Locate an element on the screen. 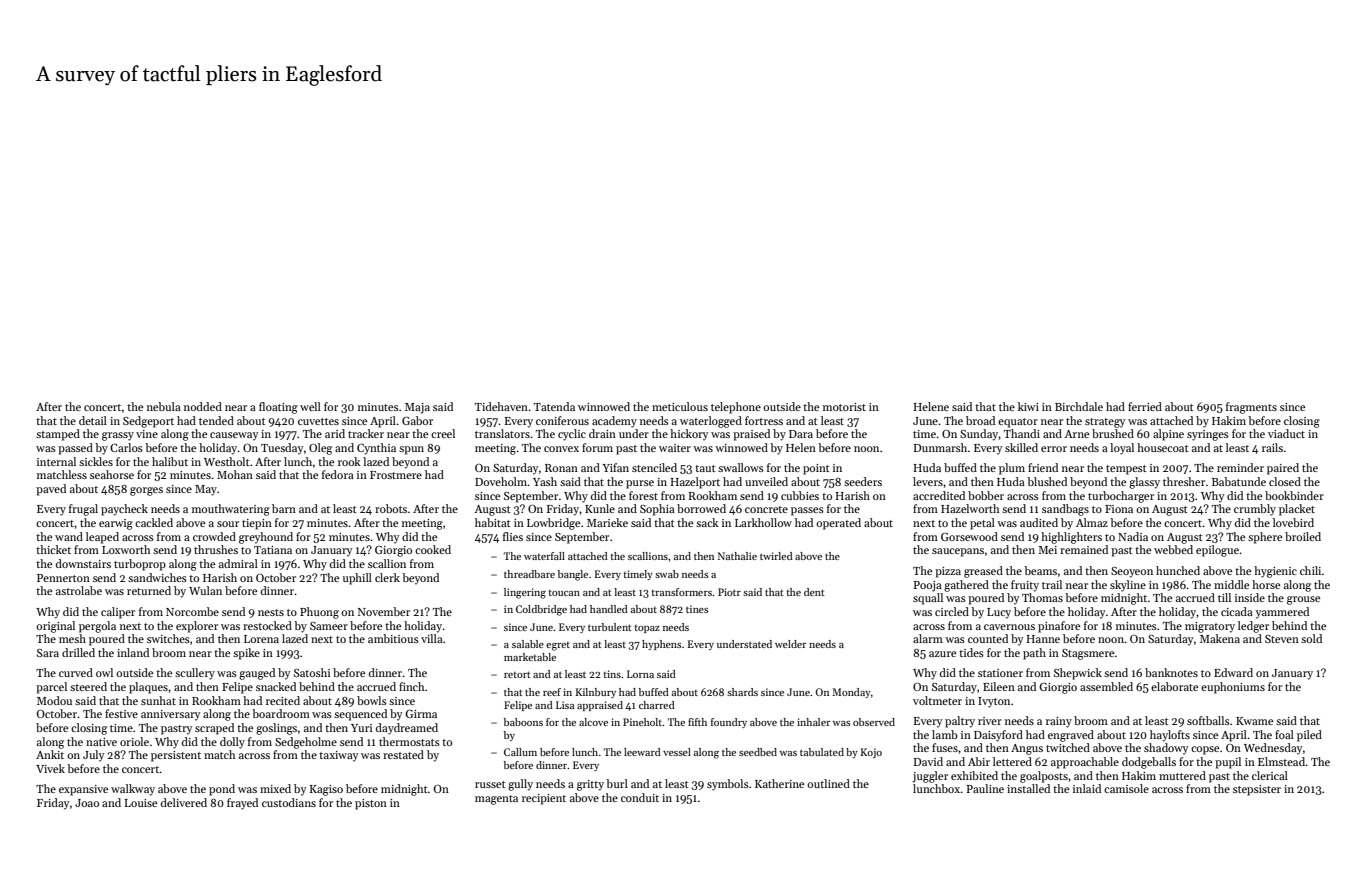  well is located at coordinates (310, 406).
